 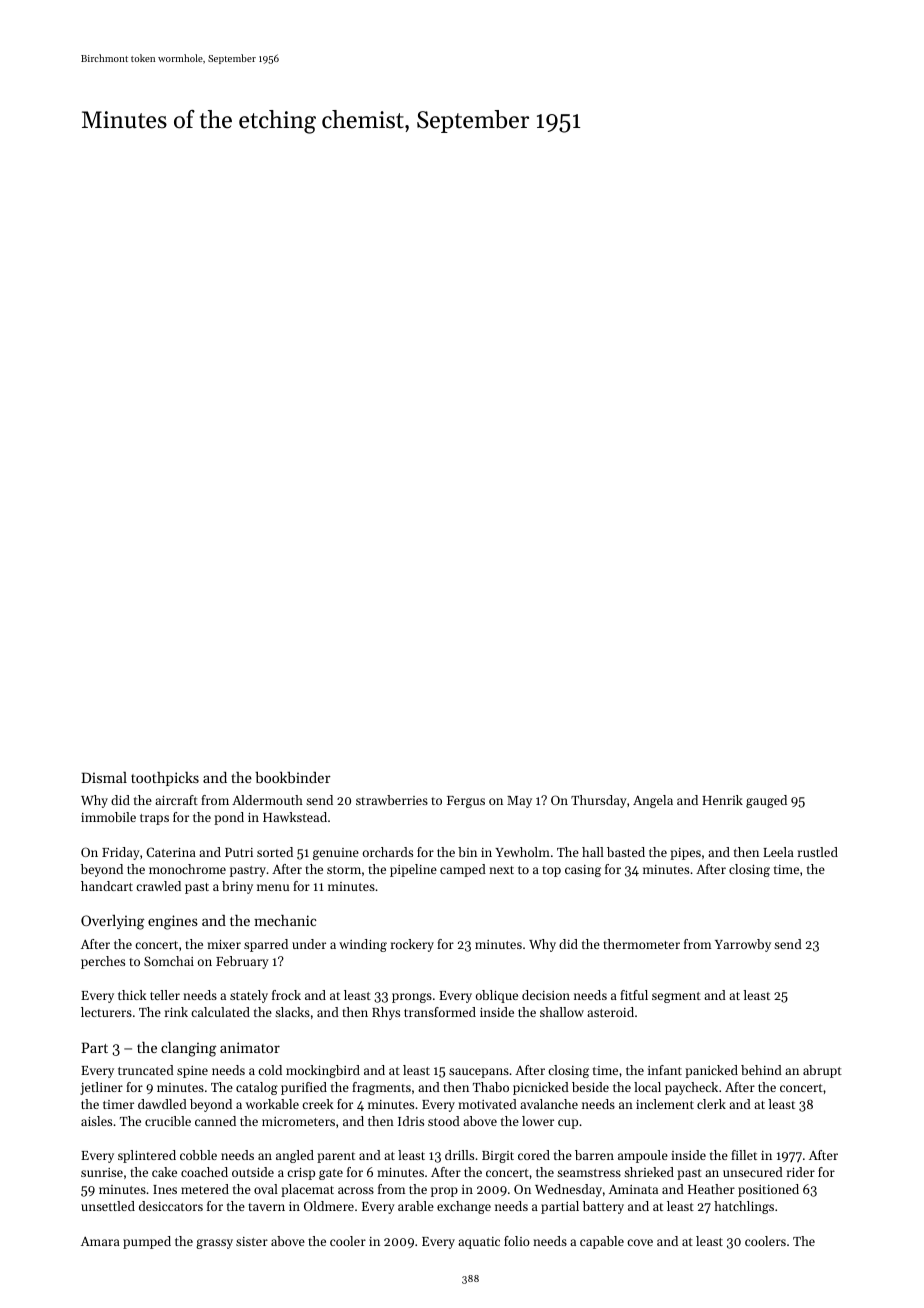 What do you see at coordinates (610, 1012) in the screenshot?
I see `asteroid` at bounding box center [610, 1012].
